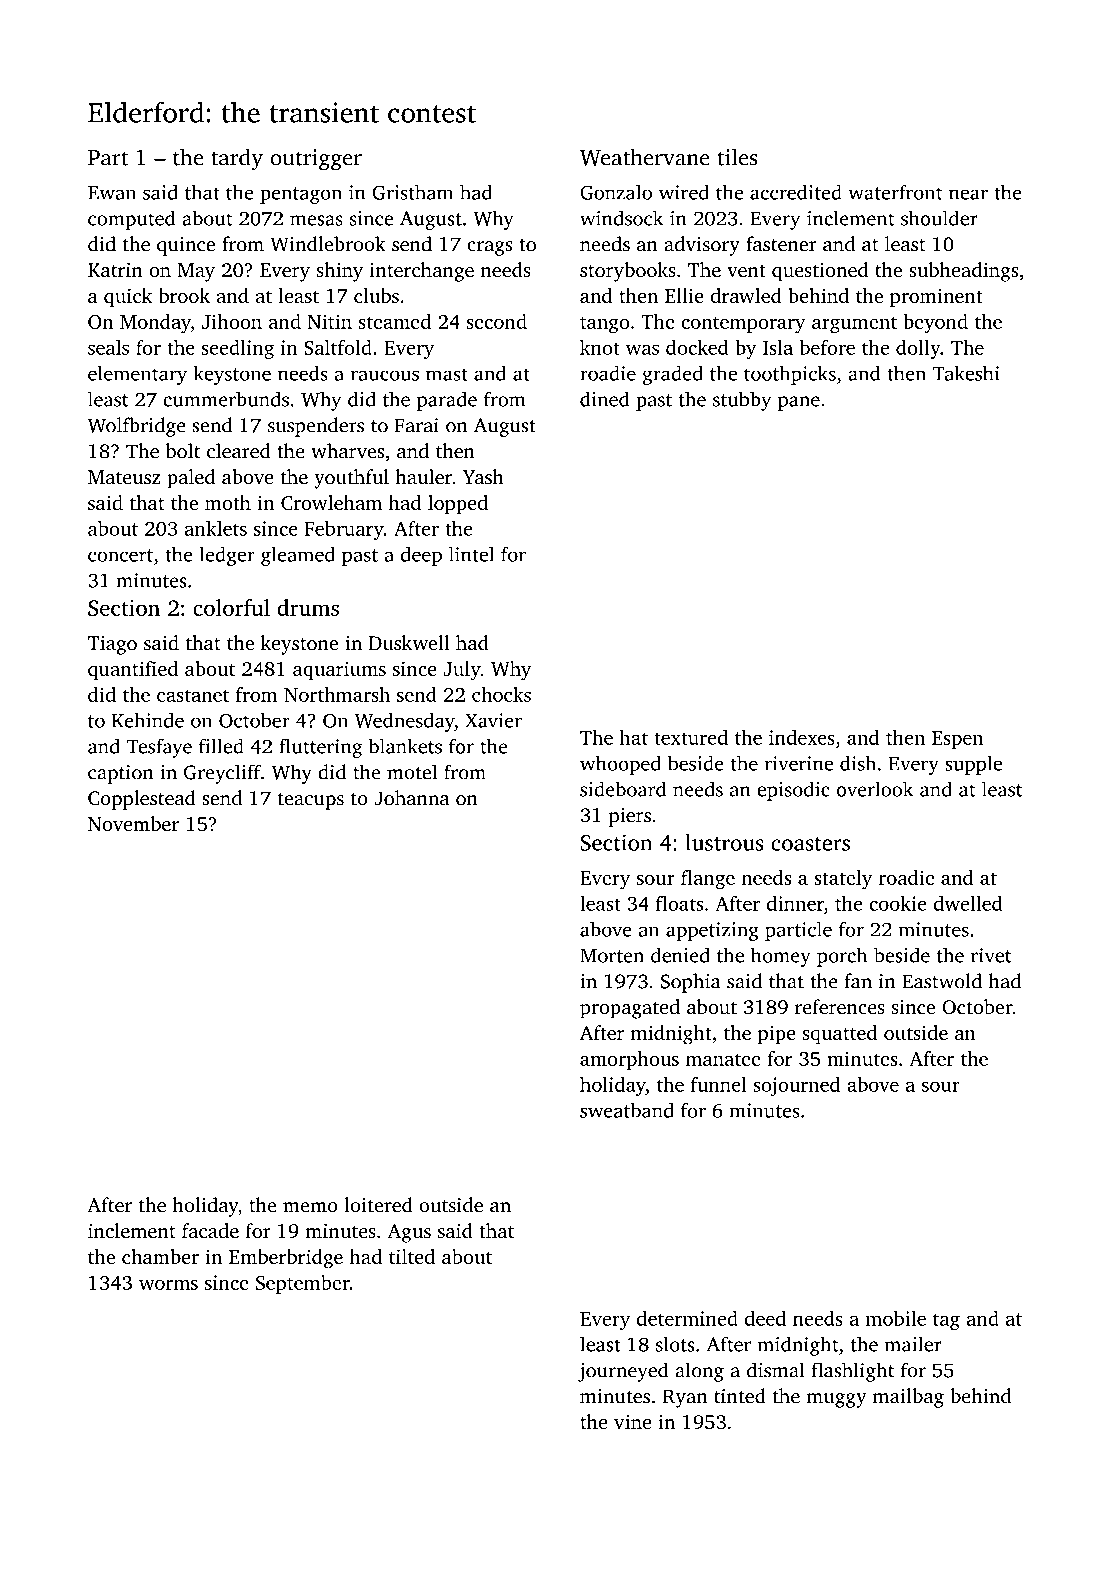 Image resolution: width=1120 pixels, height=1591 pixels. What do you see at coordinates (186, 246) in the screenshot?
I see `quince` at bounding box center [186, 246].
